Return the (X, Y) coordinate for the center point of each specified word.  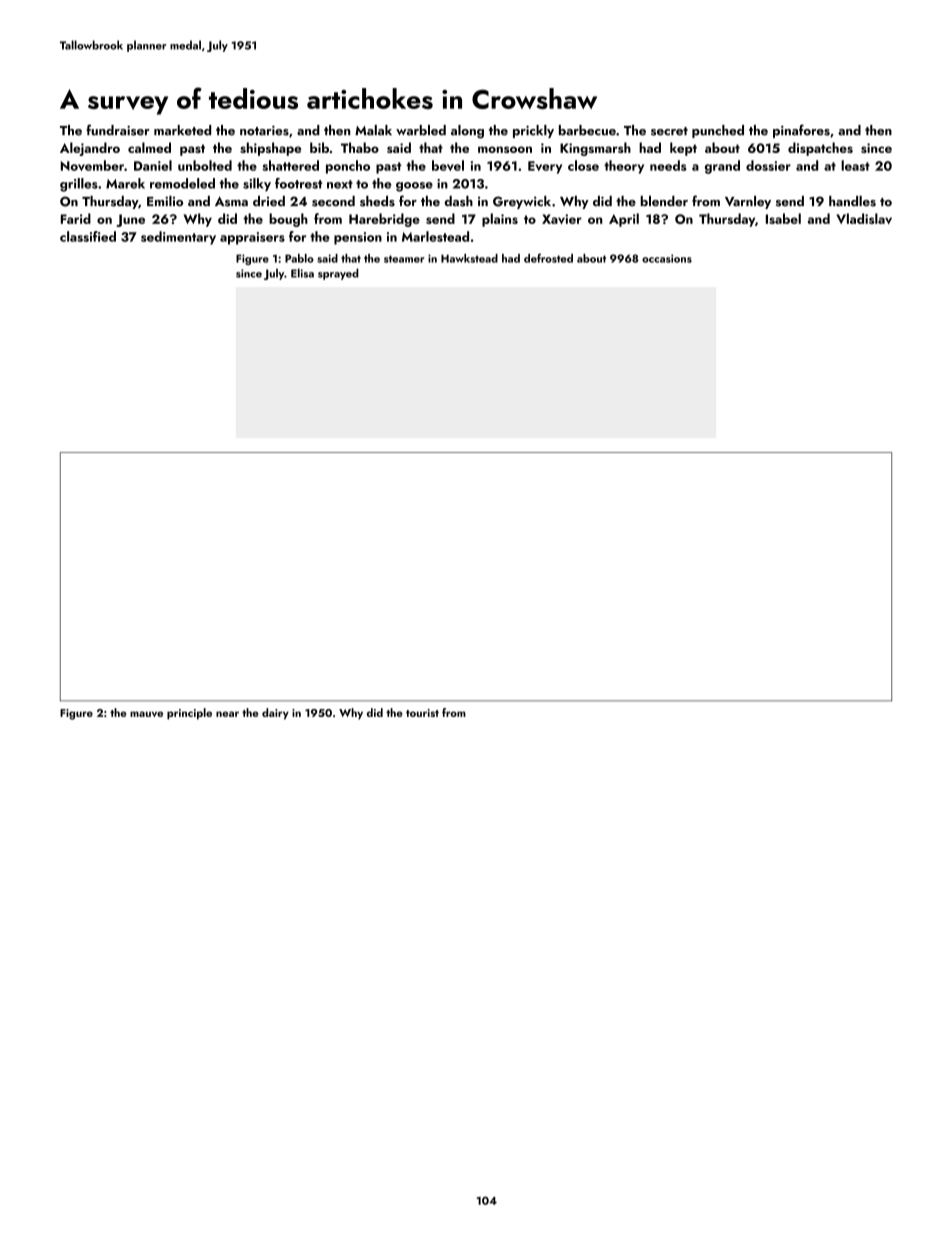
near (227, 714)
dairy (275, 714)
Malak (373, 130)
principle (189, 714)
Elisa (302, 273)
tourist (422, 713)
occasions (667, 258)
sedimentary (178, 238)
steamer (404, 259)
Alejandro (90, 149)
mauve (146, 714)
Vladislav (864, 218)
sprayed (338, 274)
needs (668, 165)
